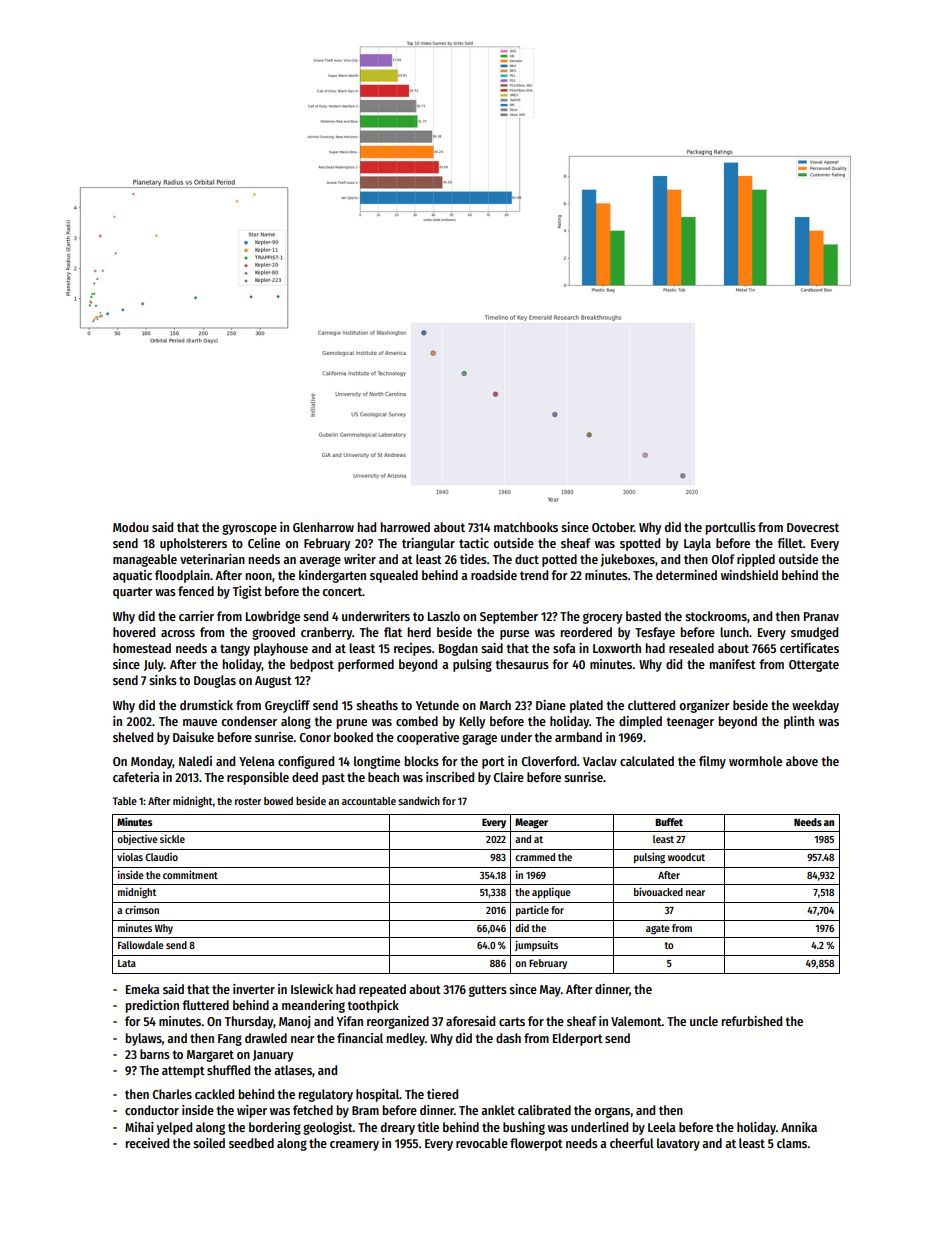  I want to click on medley, so click(406, 1039).
